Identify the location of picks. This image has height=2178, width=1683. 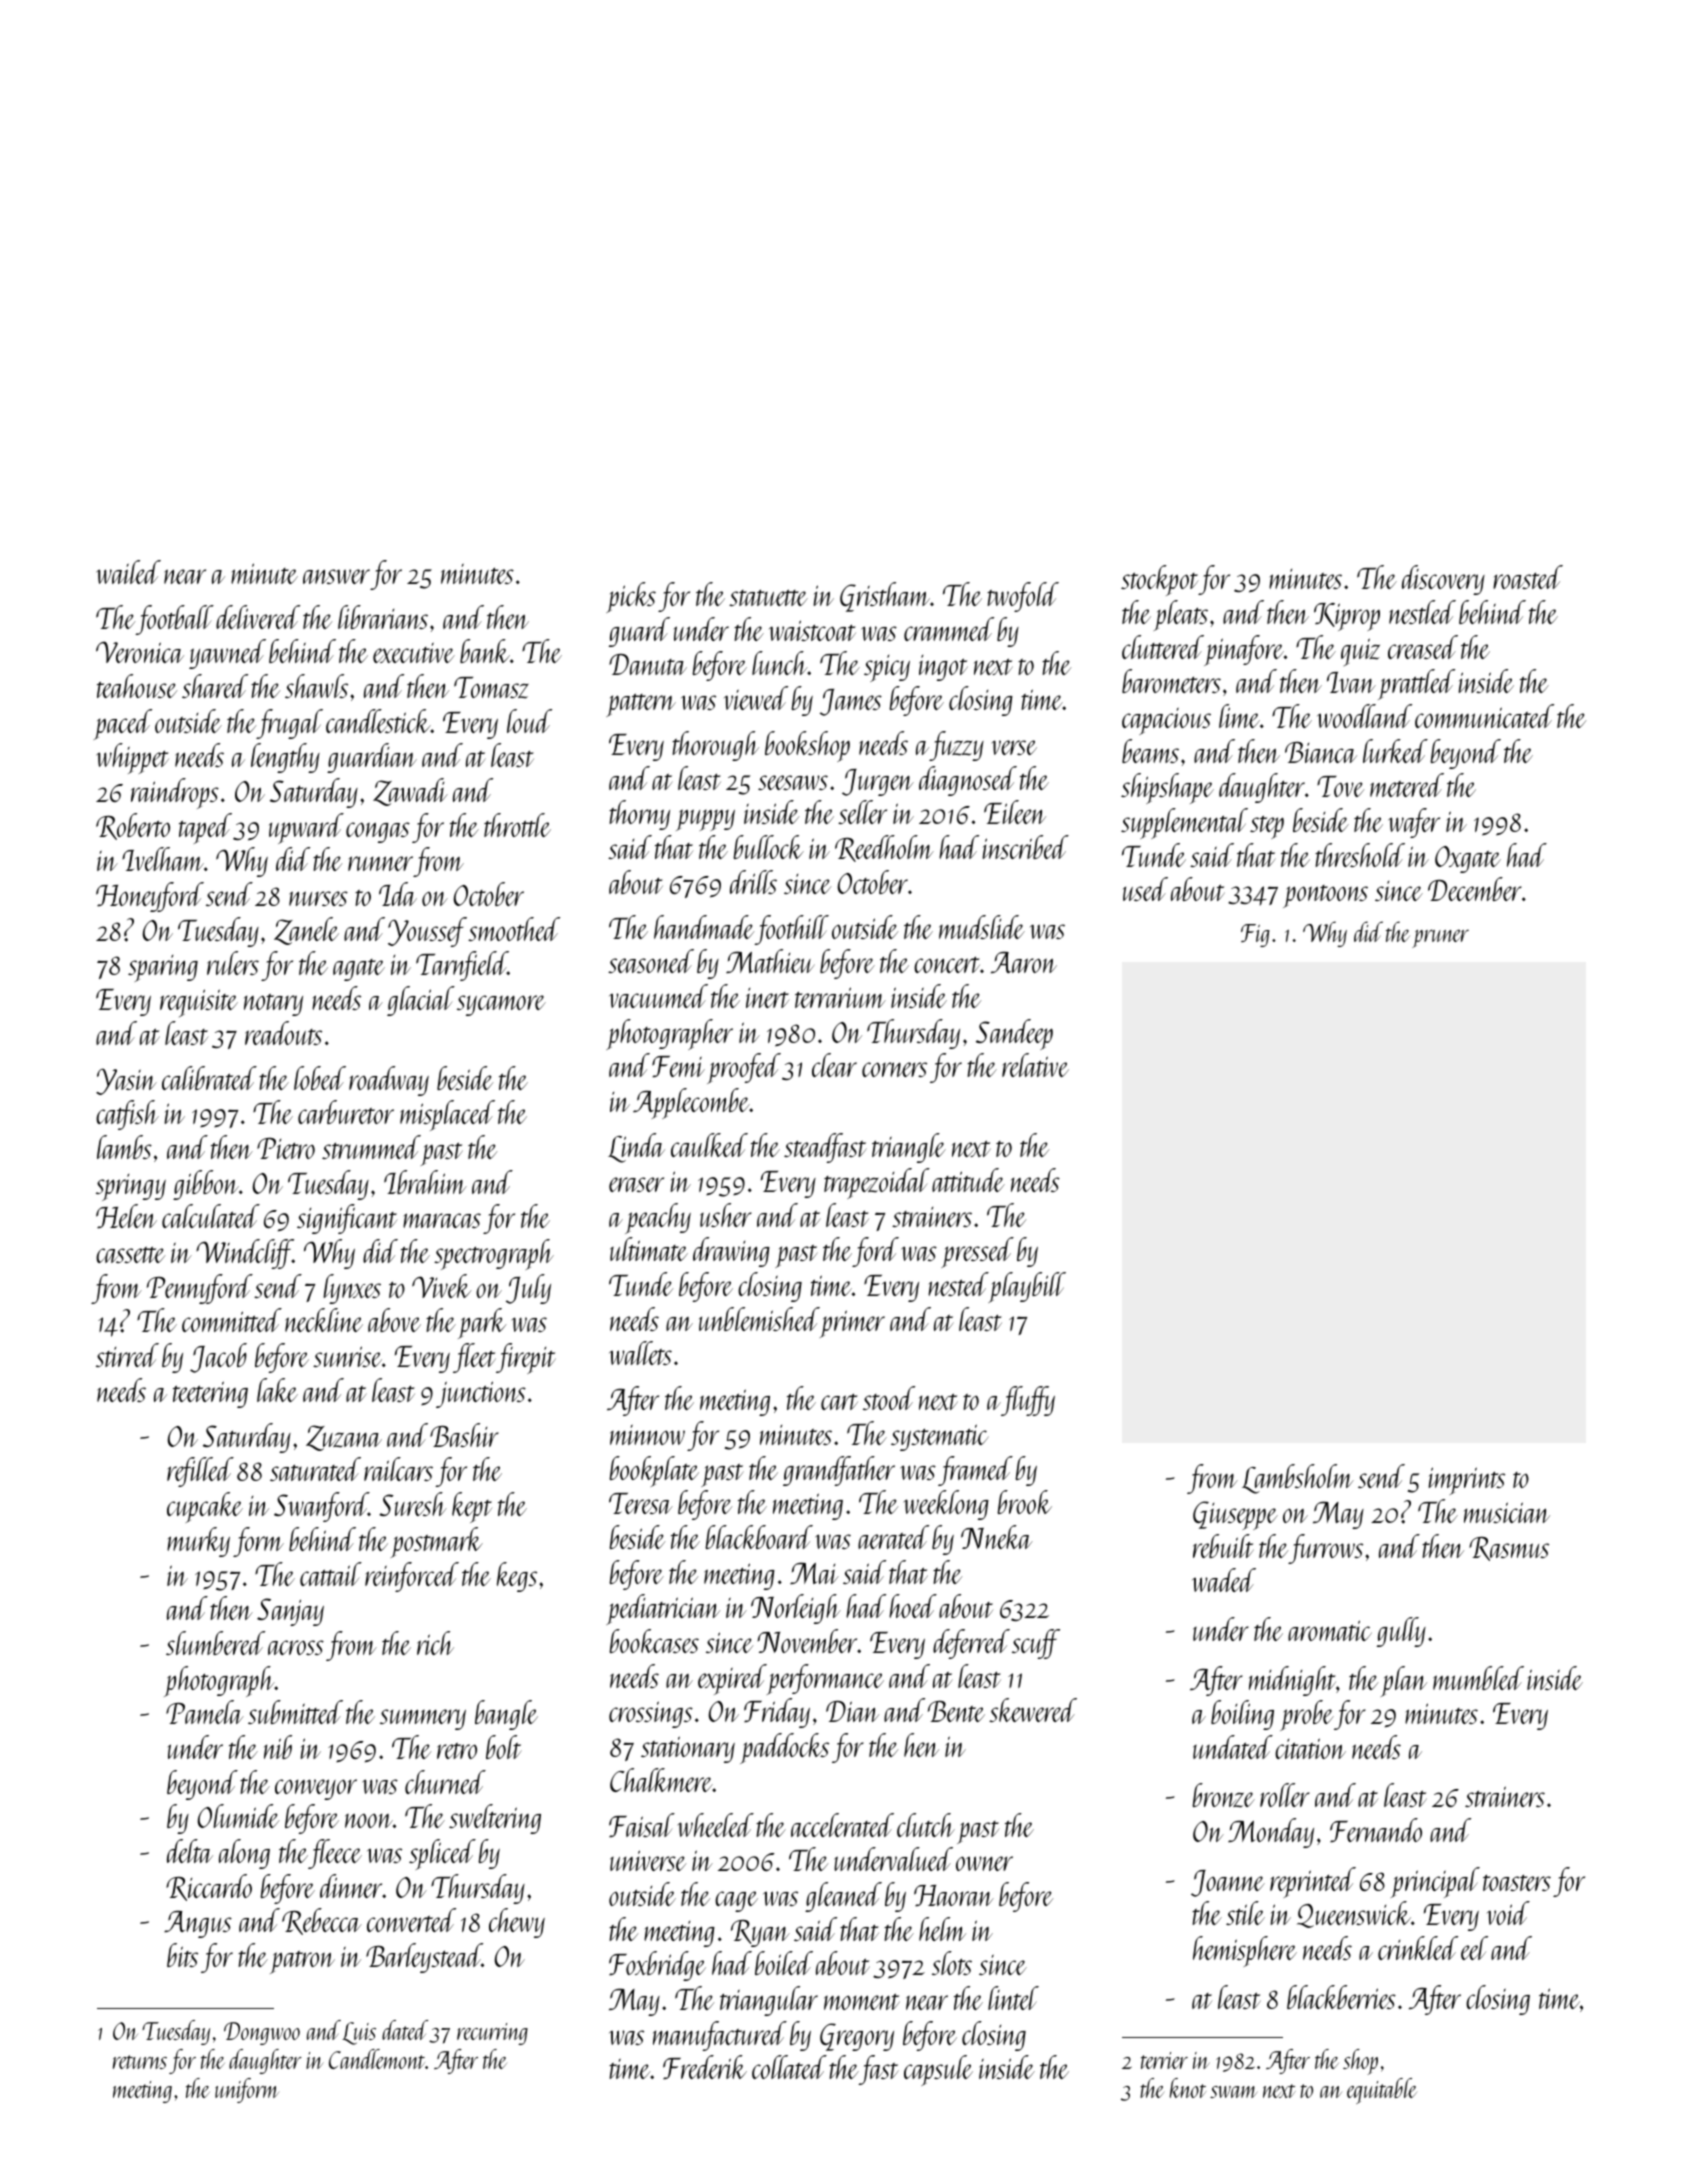
(631, 597).
